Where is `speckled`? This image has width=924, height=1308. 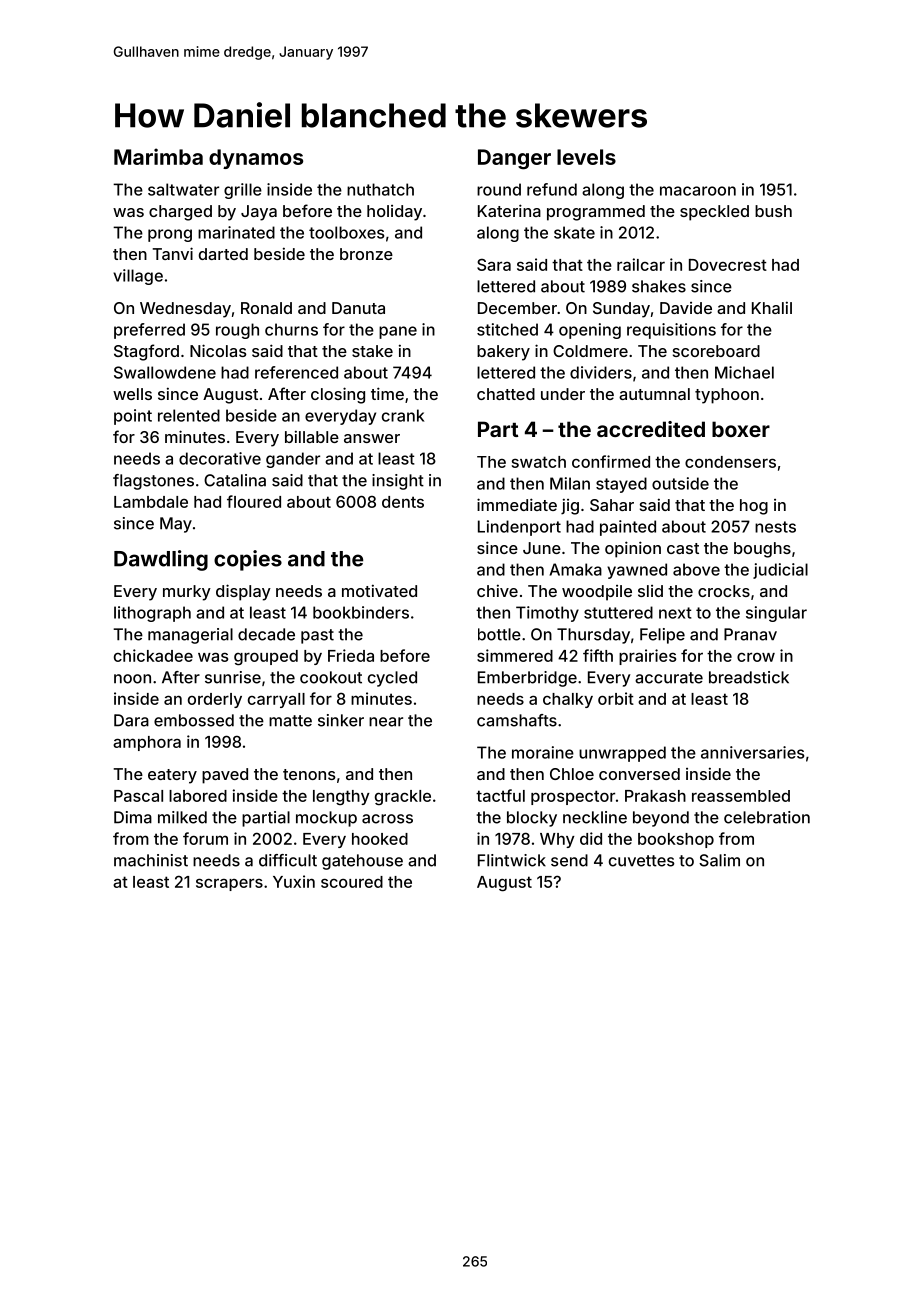 speckled is located at coordinates (714, 213).
